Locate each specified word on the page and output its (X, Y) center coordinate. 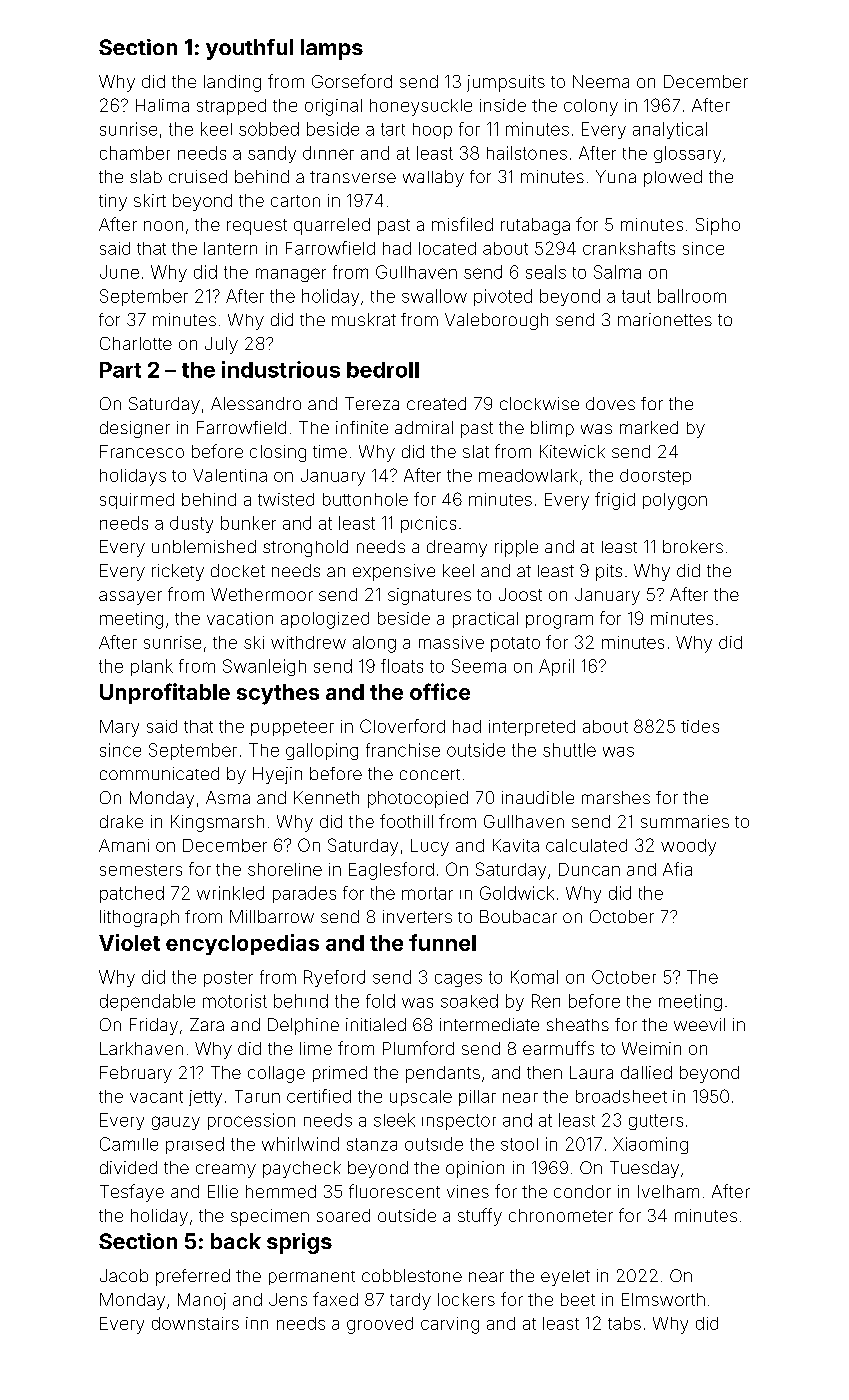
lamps (332, 49)
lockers (466, 1299)
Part (120, 370)
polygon (675, 501)
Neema (601, 81)
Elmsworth (663, 1299)
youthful (249, 49)
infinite (362, 427)
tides (700, 726)
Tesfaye (132, 1193)
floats (402, 666)
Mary (119, 728)
